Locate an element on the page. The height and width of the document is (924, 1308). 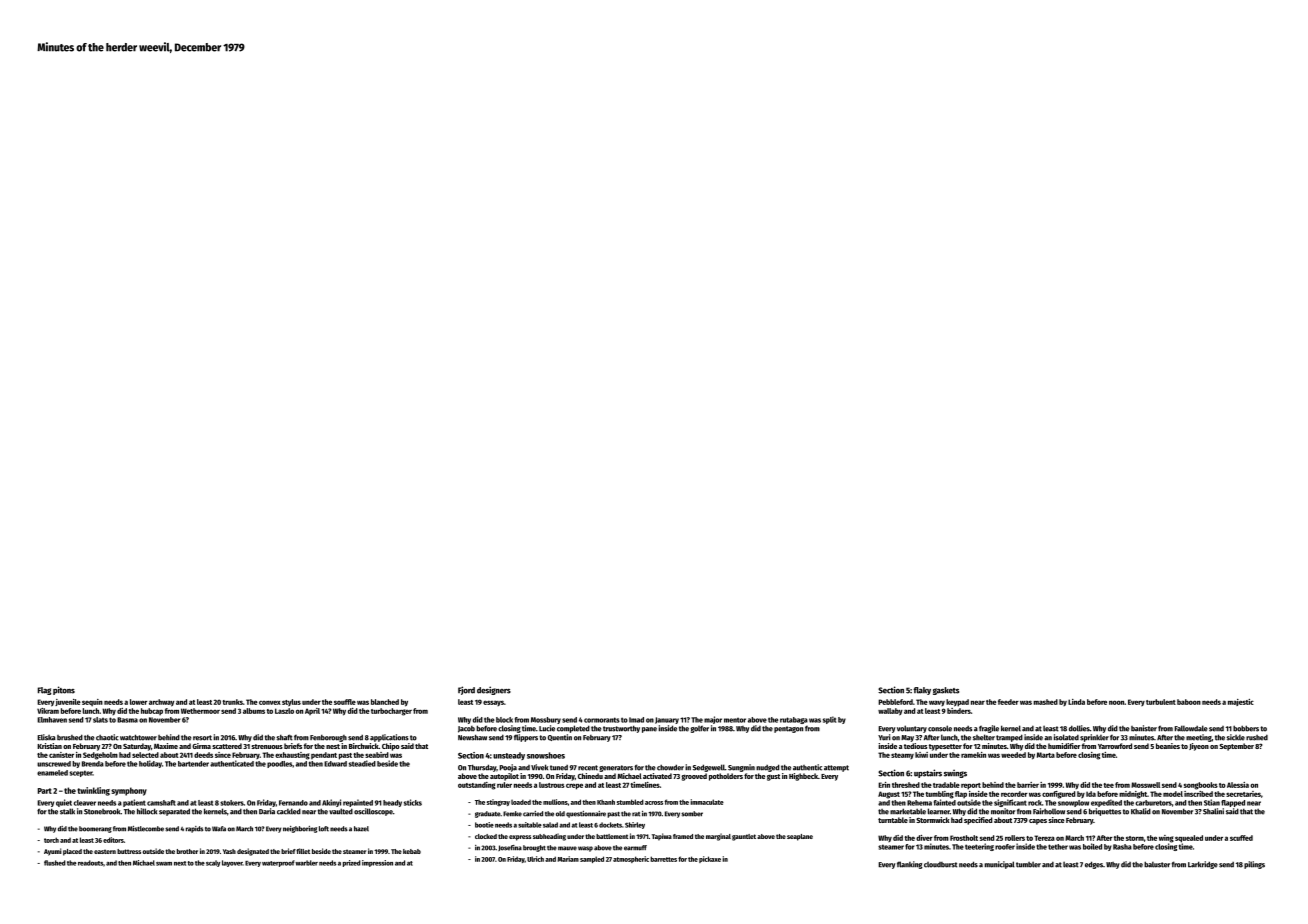
Marta is located at coordinates (1046, 755).
